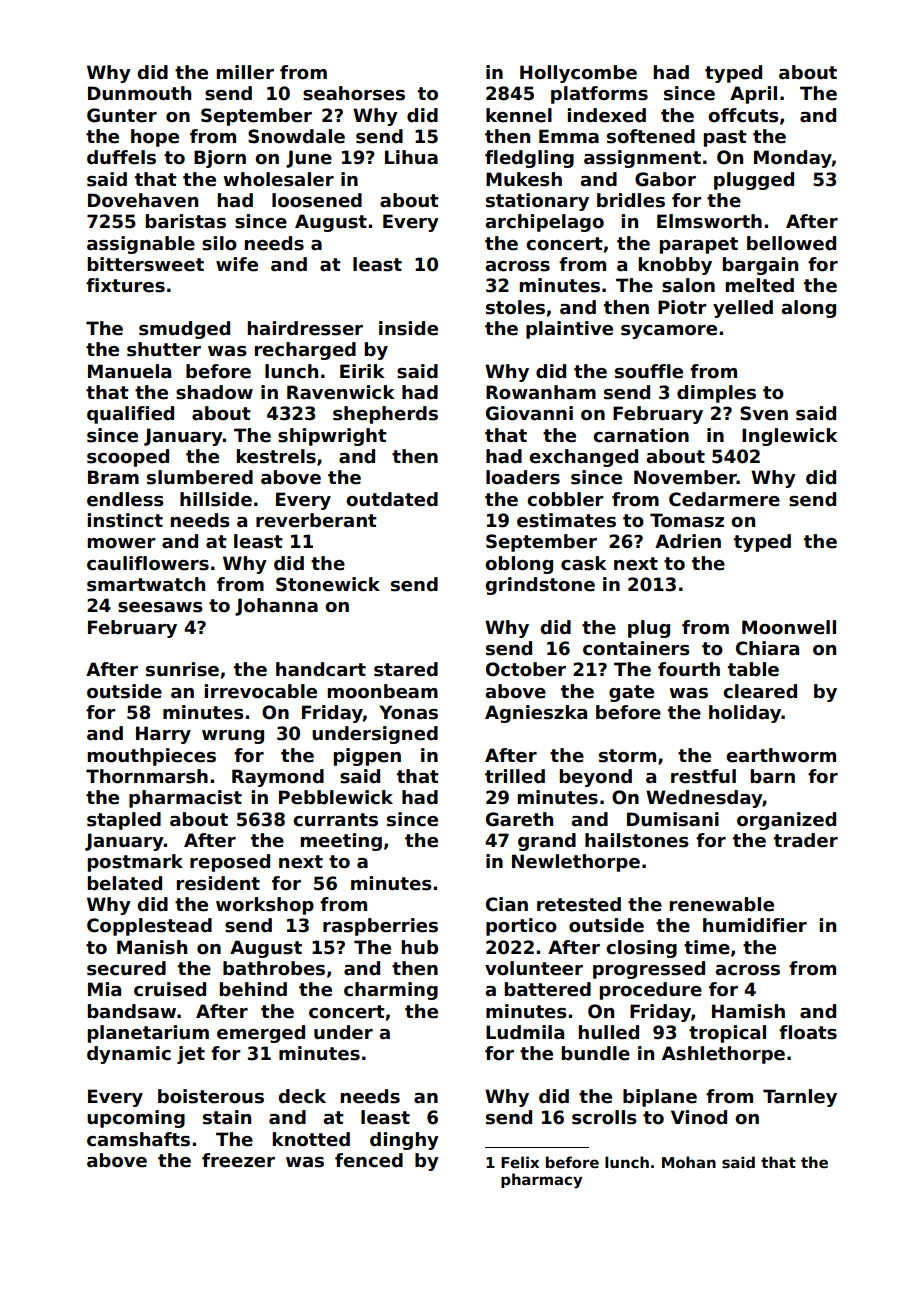 This screenshot has height=1314, width=924. What do you see at coordinates (515, 776) in the screenshot?
I see `trilled` at bounding box center [515, 776].
